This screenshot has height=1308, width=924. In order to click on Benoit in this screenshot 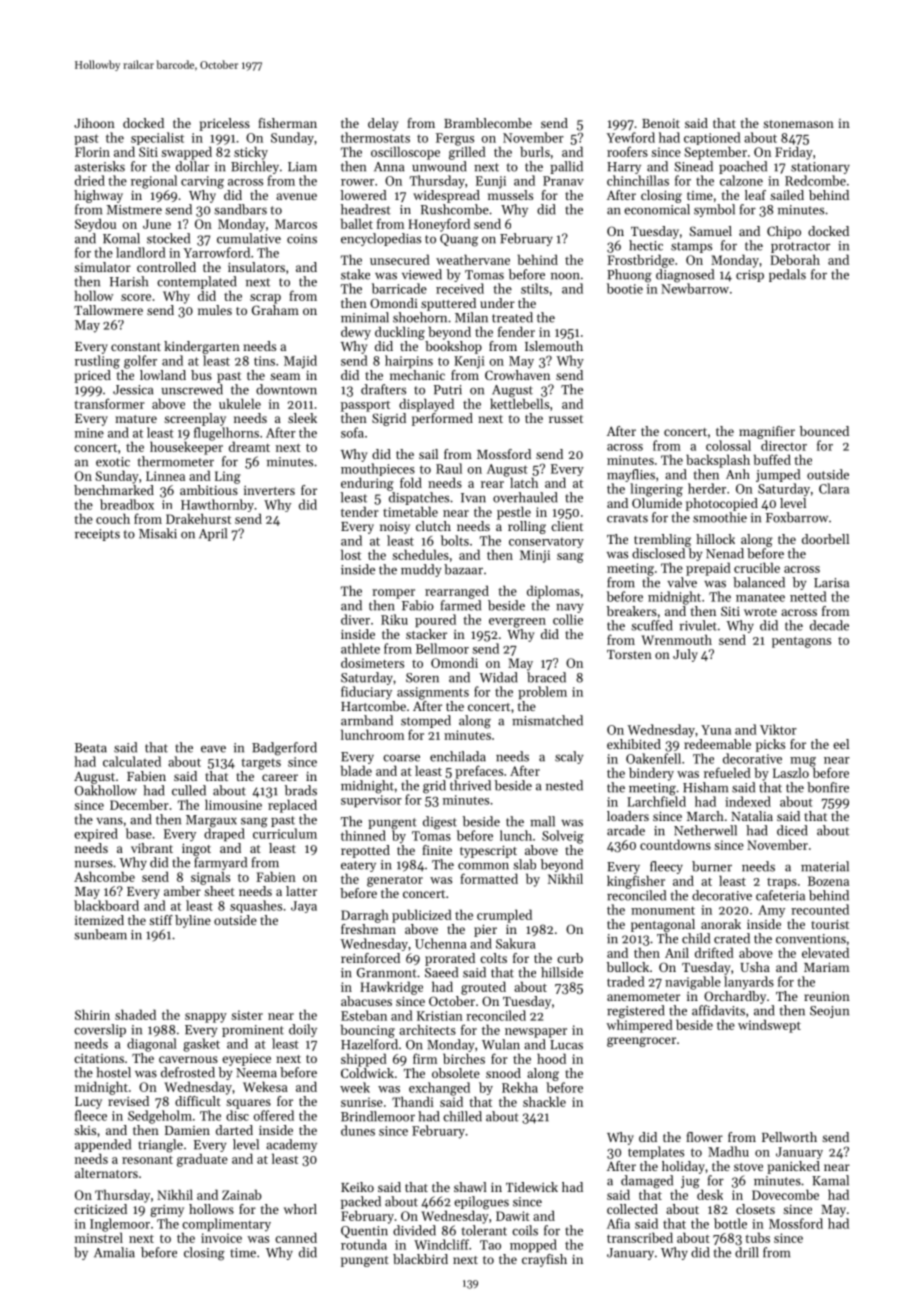, I will do `click(661, 123)`.
